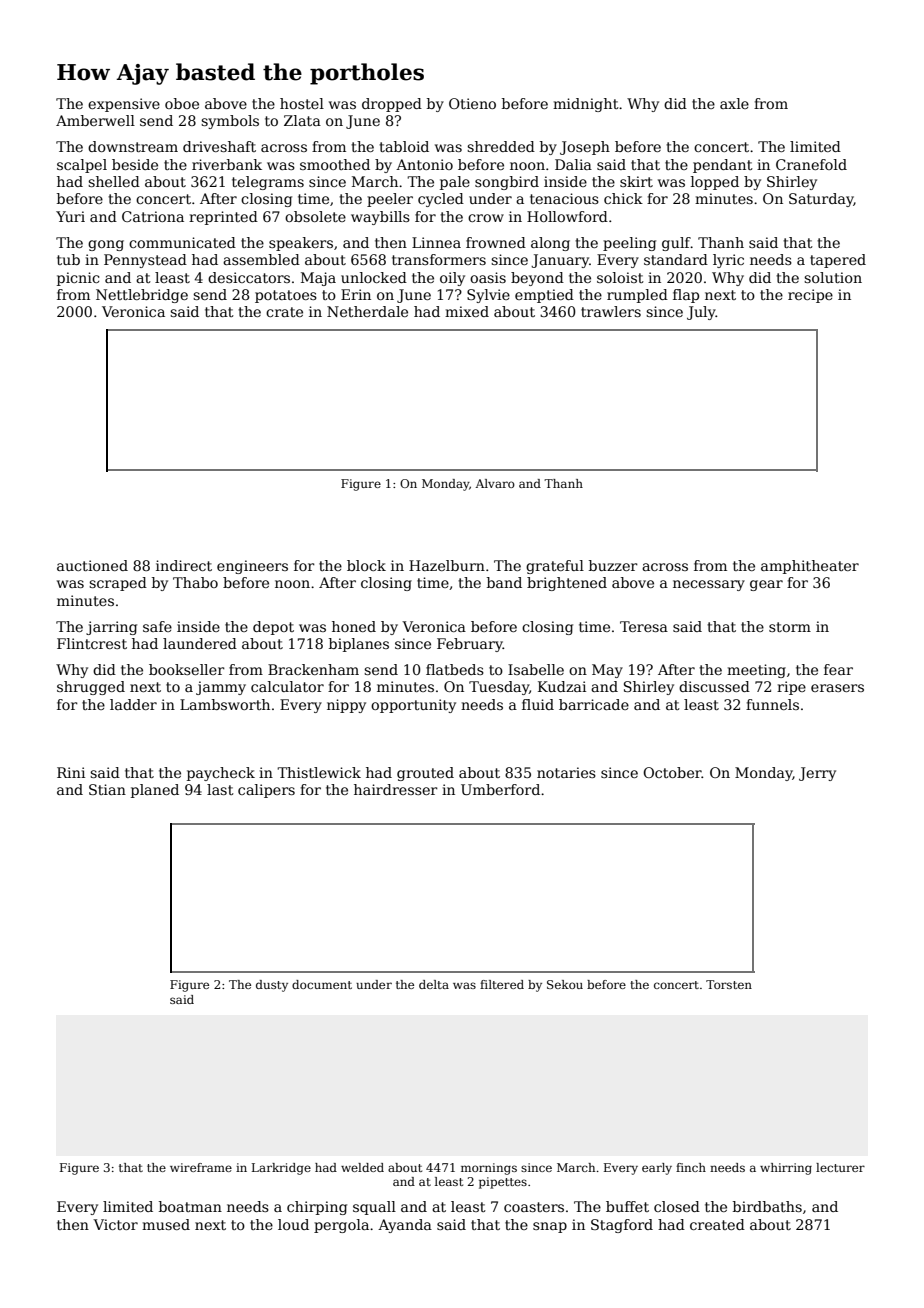 The width and height of the screenshot is (924, 1308). Describe the element at coordinates (728, 261) in the screenshot. I see `lyric` at that location.
